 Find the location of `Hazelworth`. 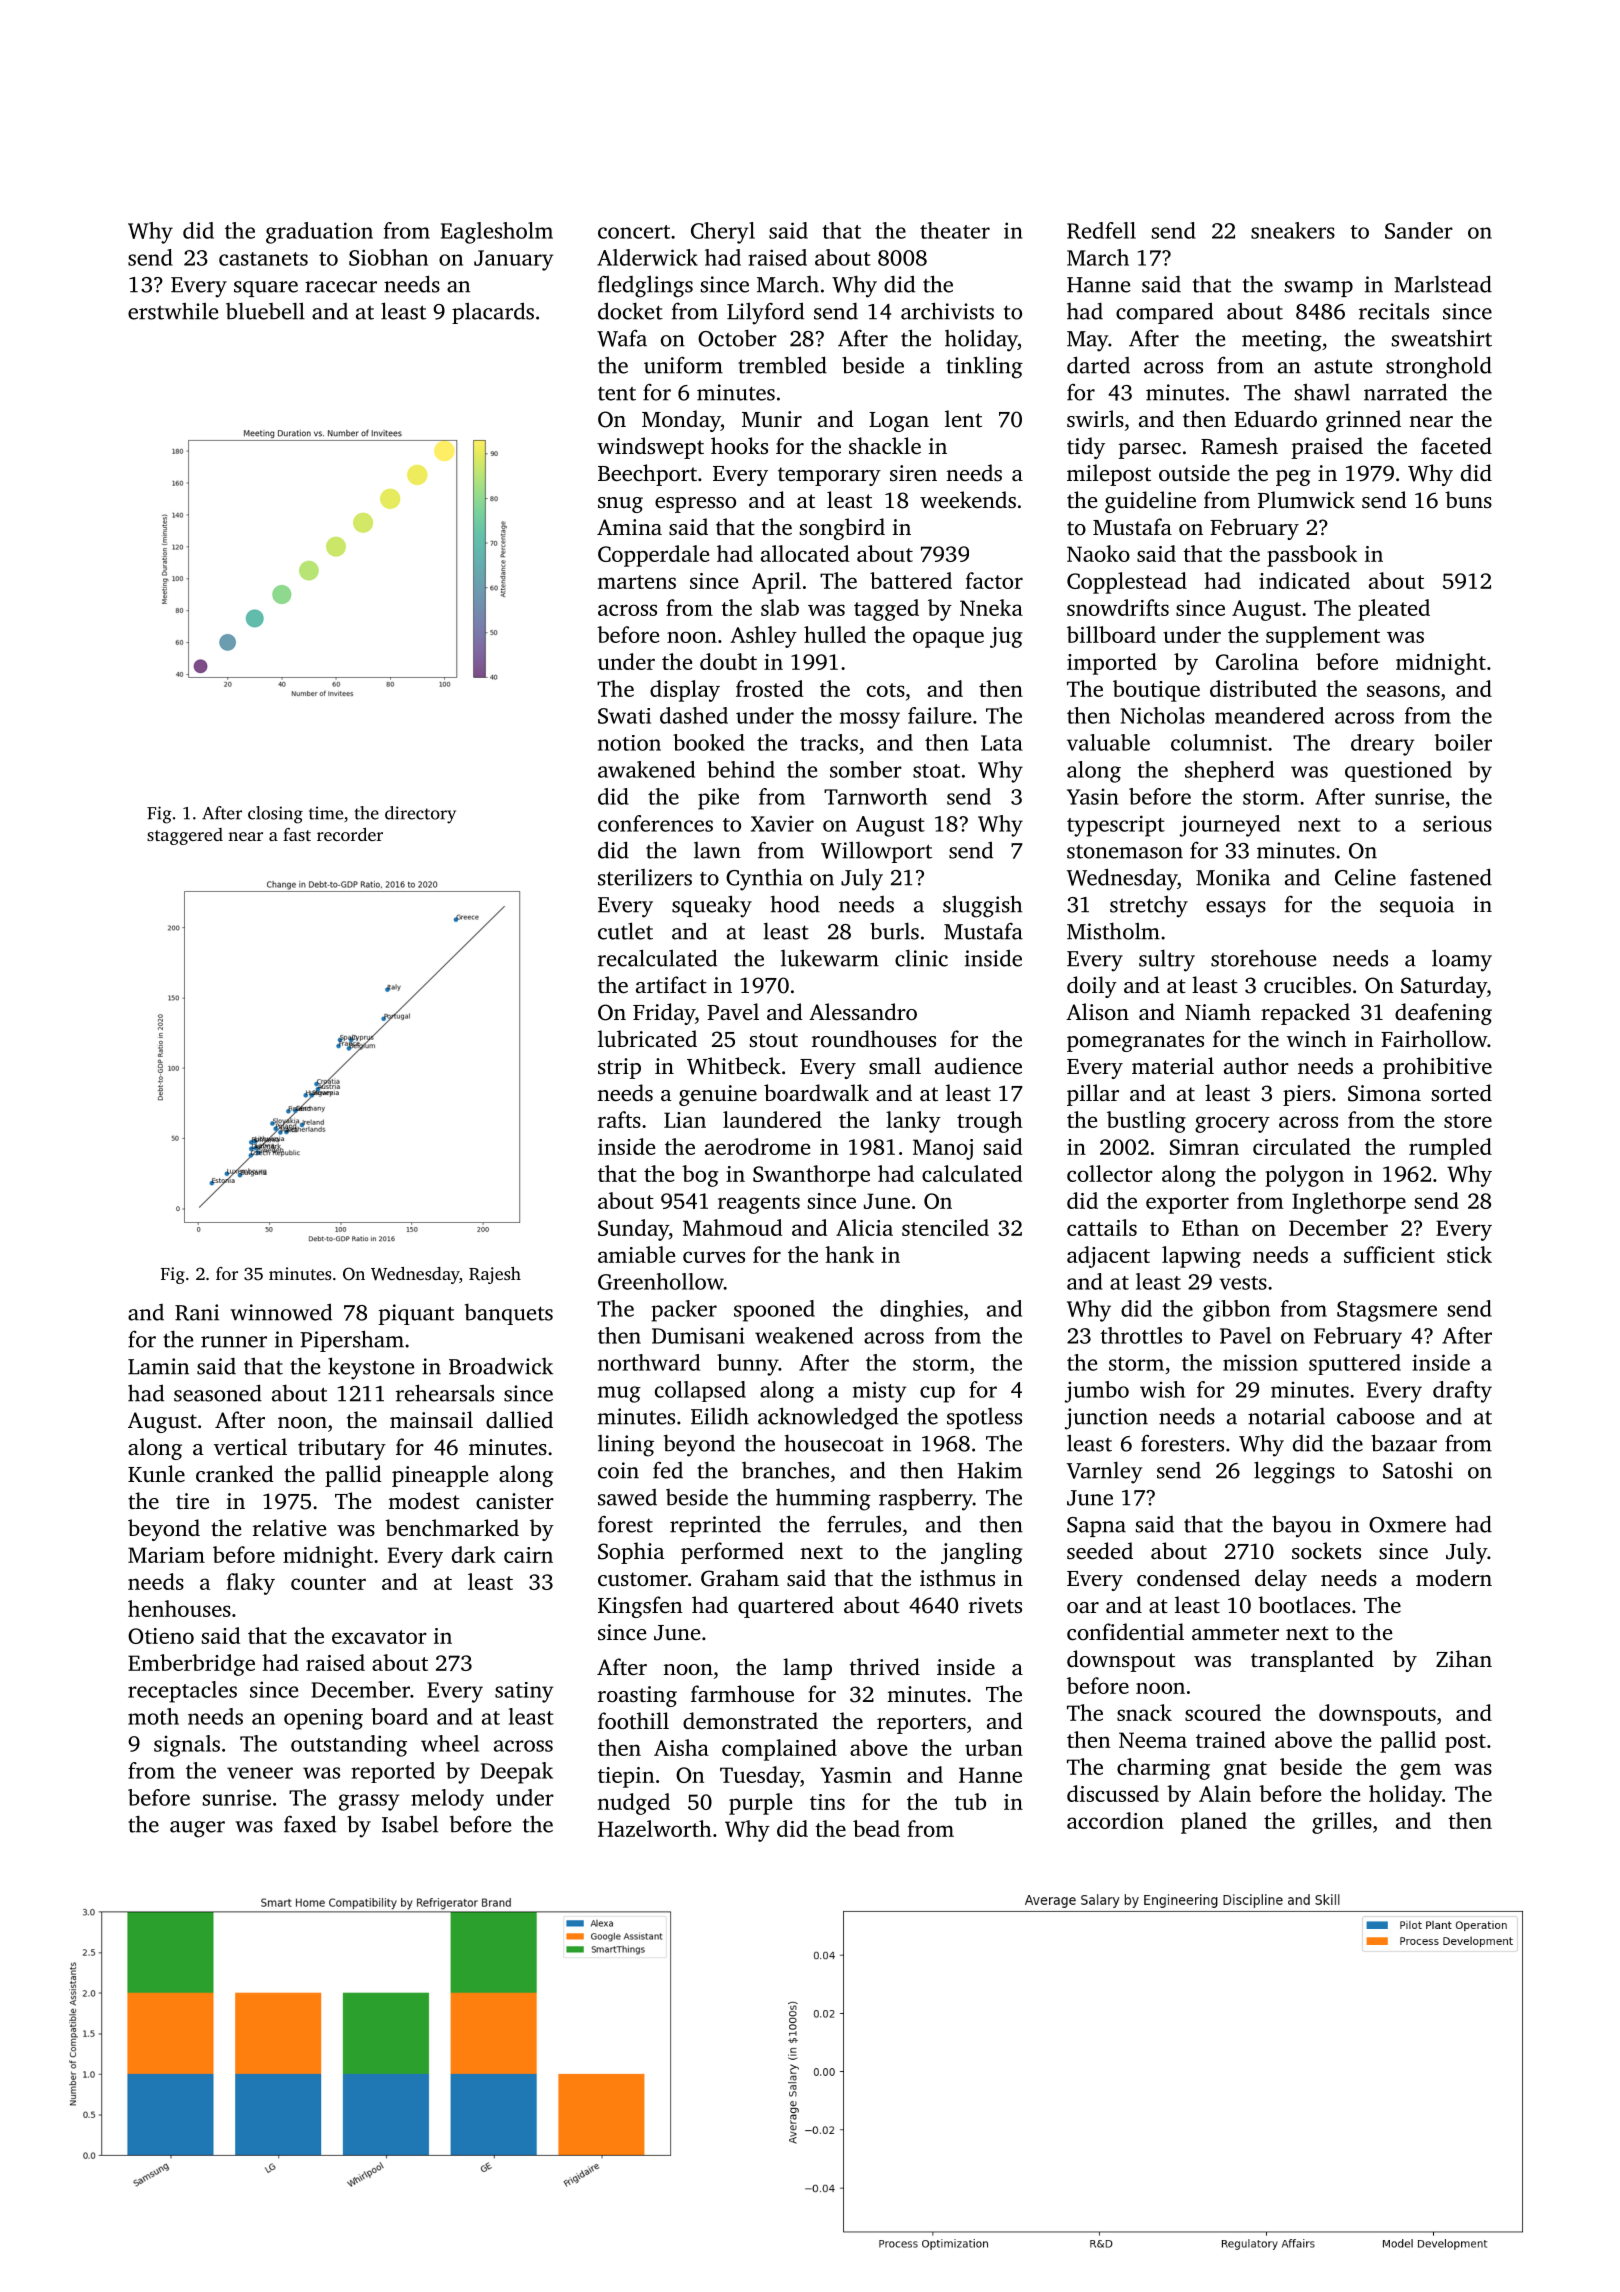

Hazelworth is located at coordinates (655, 1828).
